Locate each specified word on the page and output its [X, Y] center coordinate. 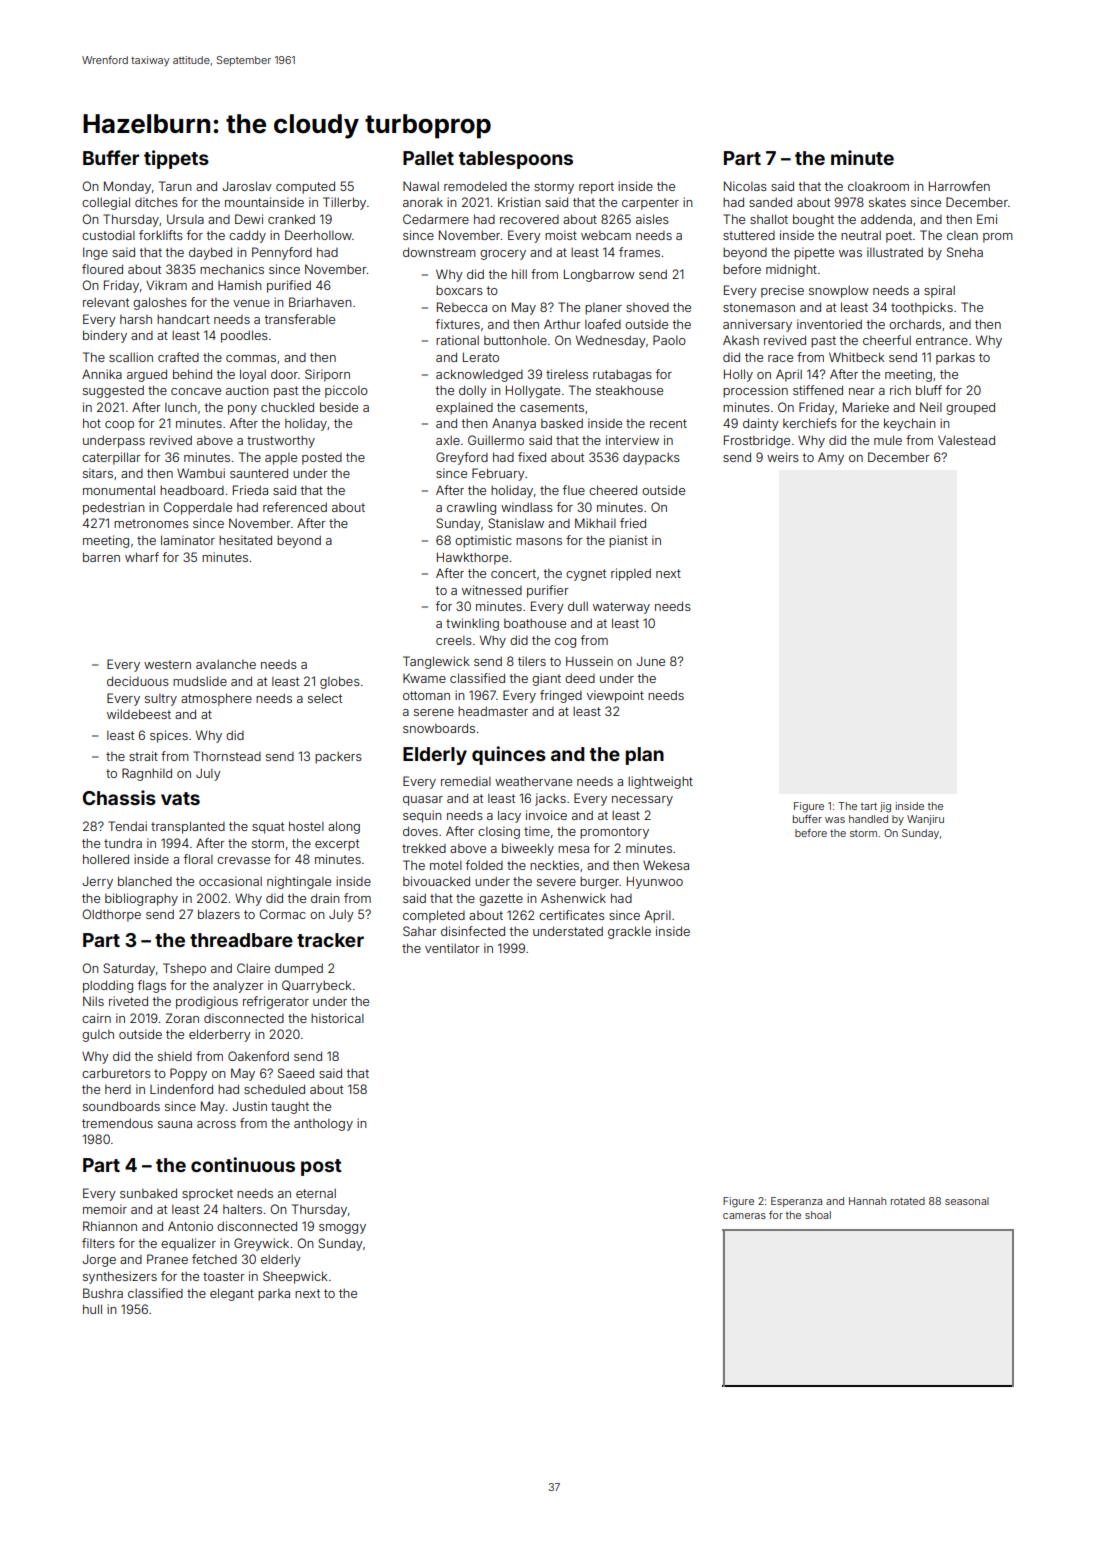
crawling [471, 508]
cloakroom [878, 186]
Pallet [428, 158]
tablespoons [516, 160]
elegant [232, 1294]
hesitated [245, 540]
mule [888, 440]
